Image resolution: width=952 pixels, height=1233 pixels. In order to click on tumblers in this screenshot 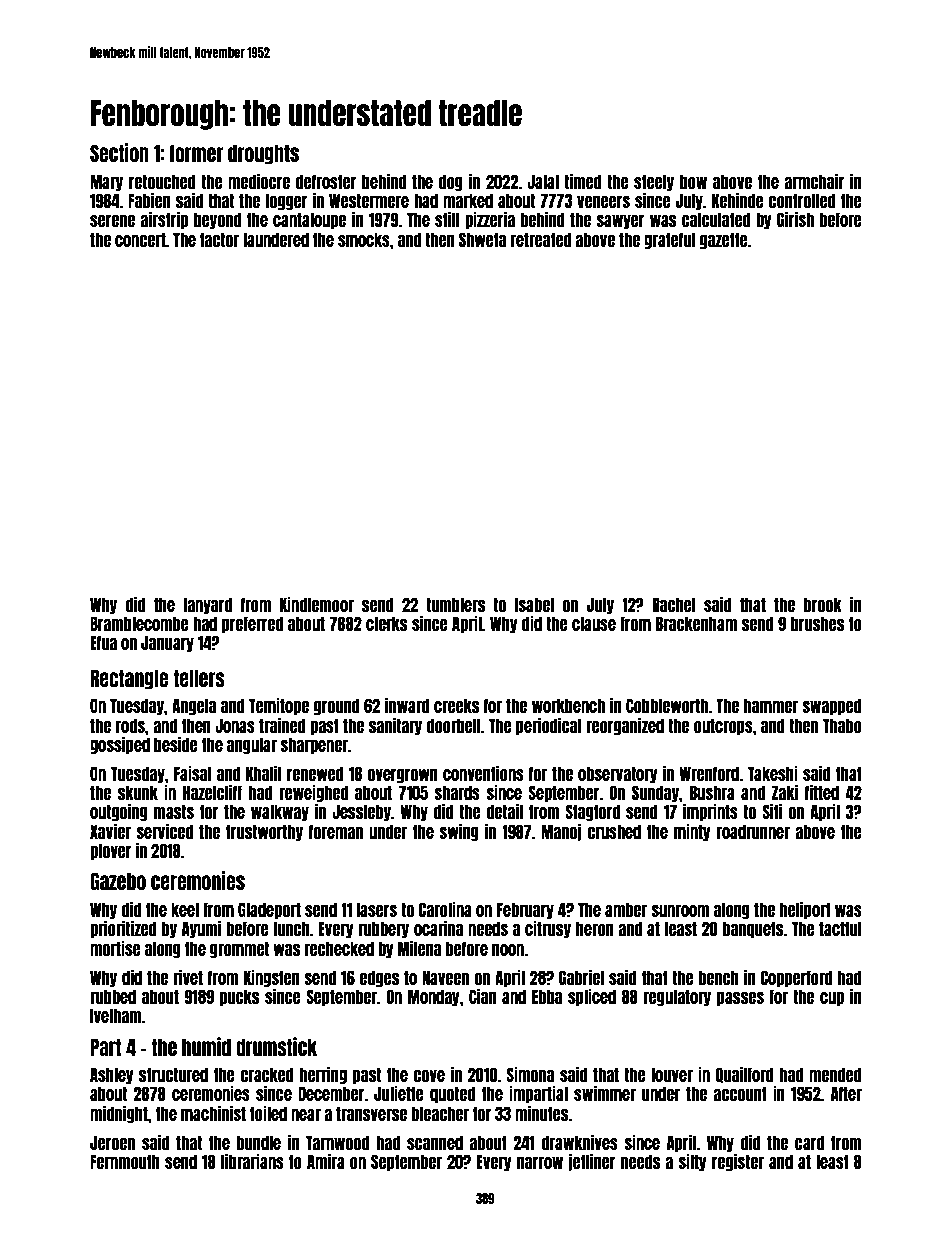, I will do `click(455, 604)`.
